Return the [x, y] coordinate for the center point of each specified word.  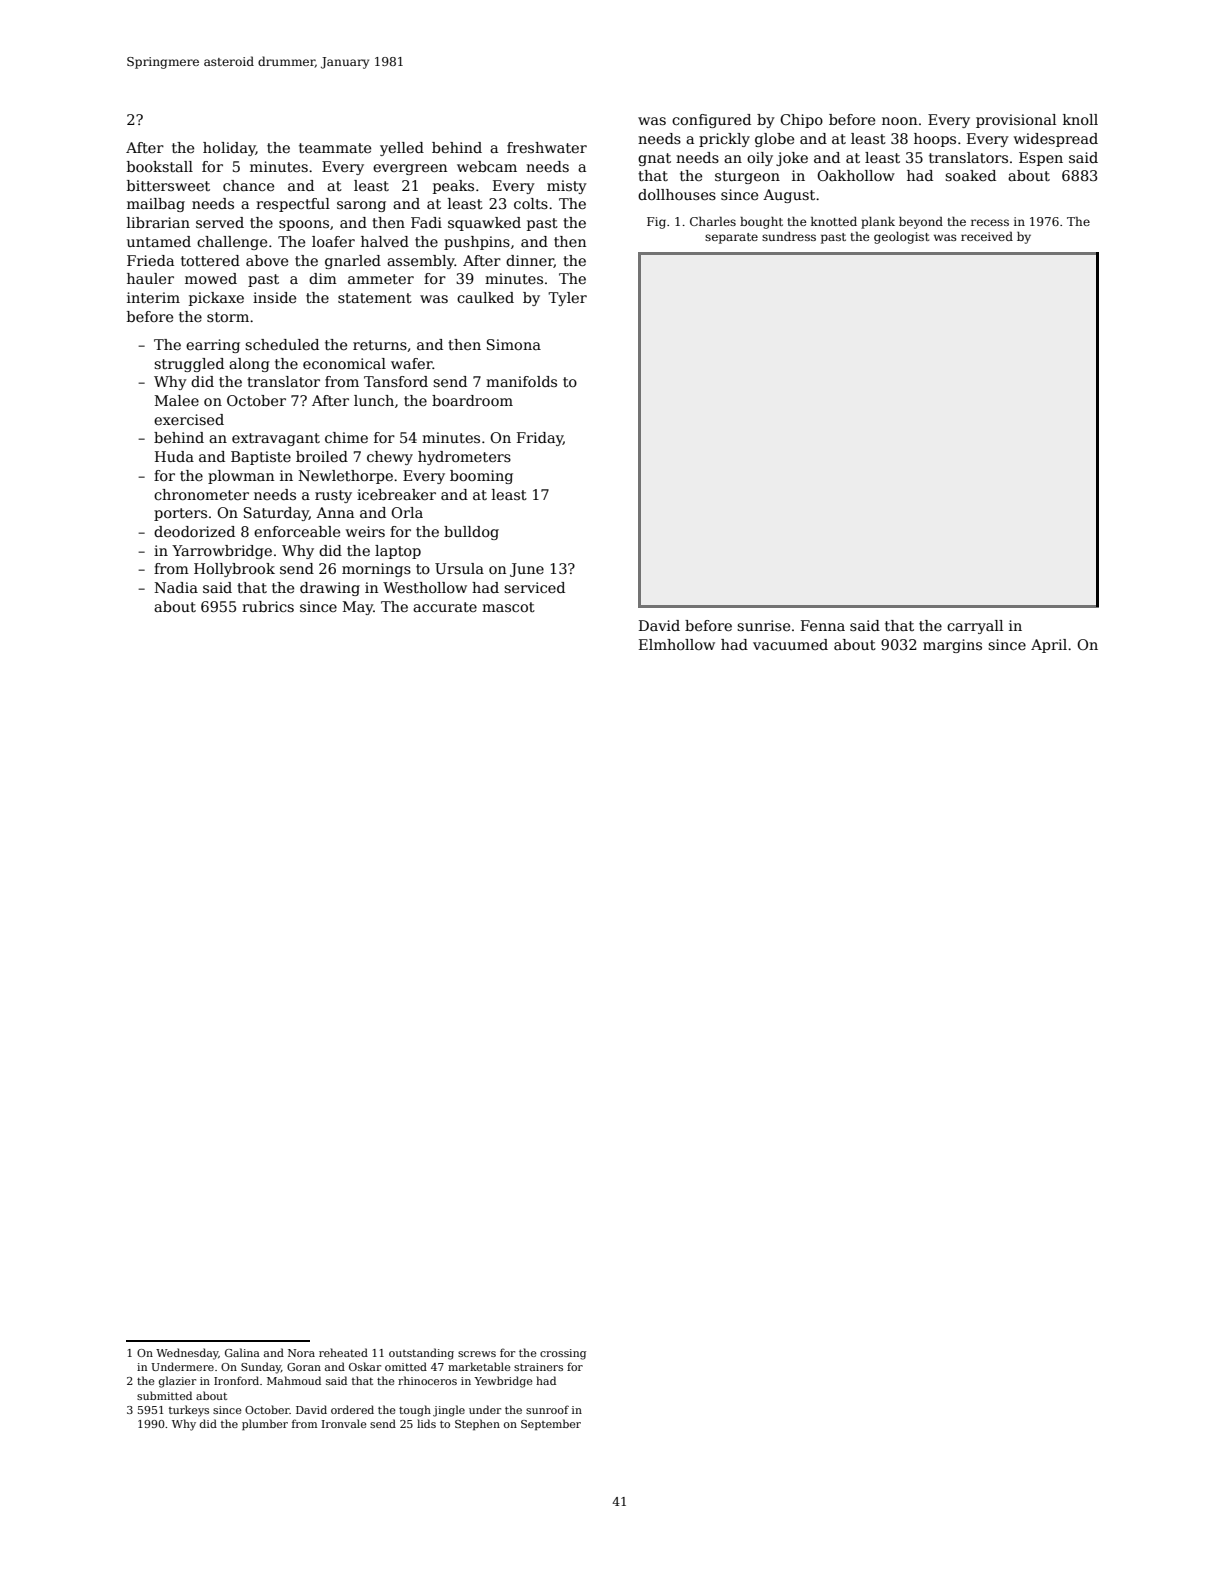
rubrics [268, 606]
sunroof [547, 1409]
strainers [538, 1367]
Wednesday [187, 1354]
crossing [563, 1354]
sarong [361, 206]
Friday [540, 439]
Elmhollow [677, 644]
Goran [304, 1367]
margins [952, 646]
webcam [487, 166]
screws [477, 1354]
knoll [1080, 119]
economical [344, 363]
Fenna [823, 625]
